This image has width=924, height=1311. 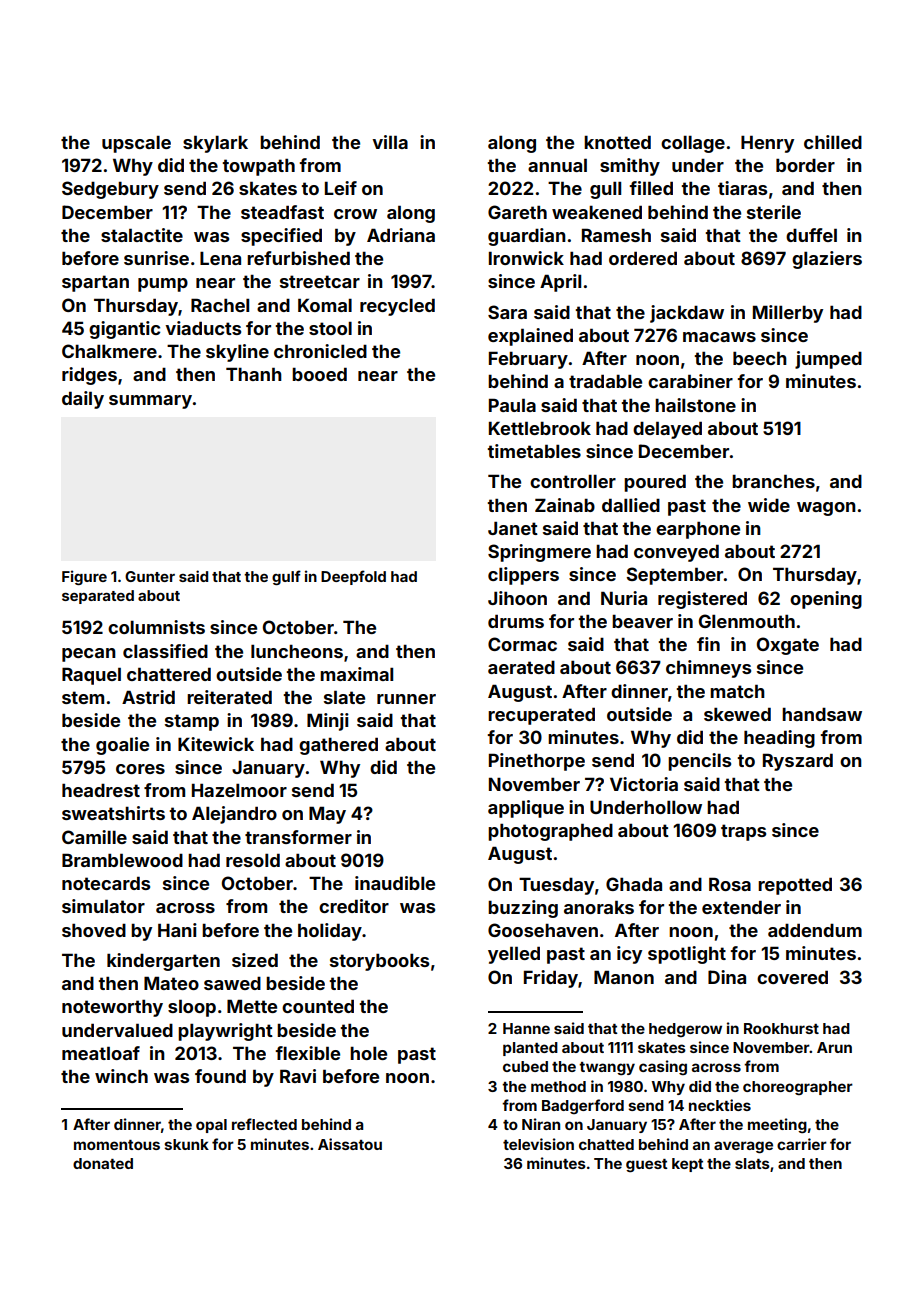 I want to click on gull, so click(x=605, y=190).
